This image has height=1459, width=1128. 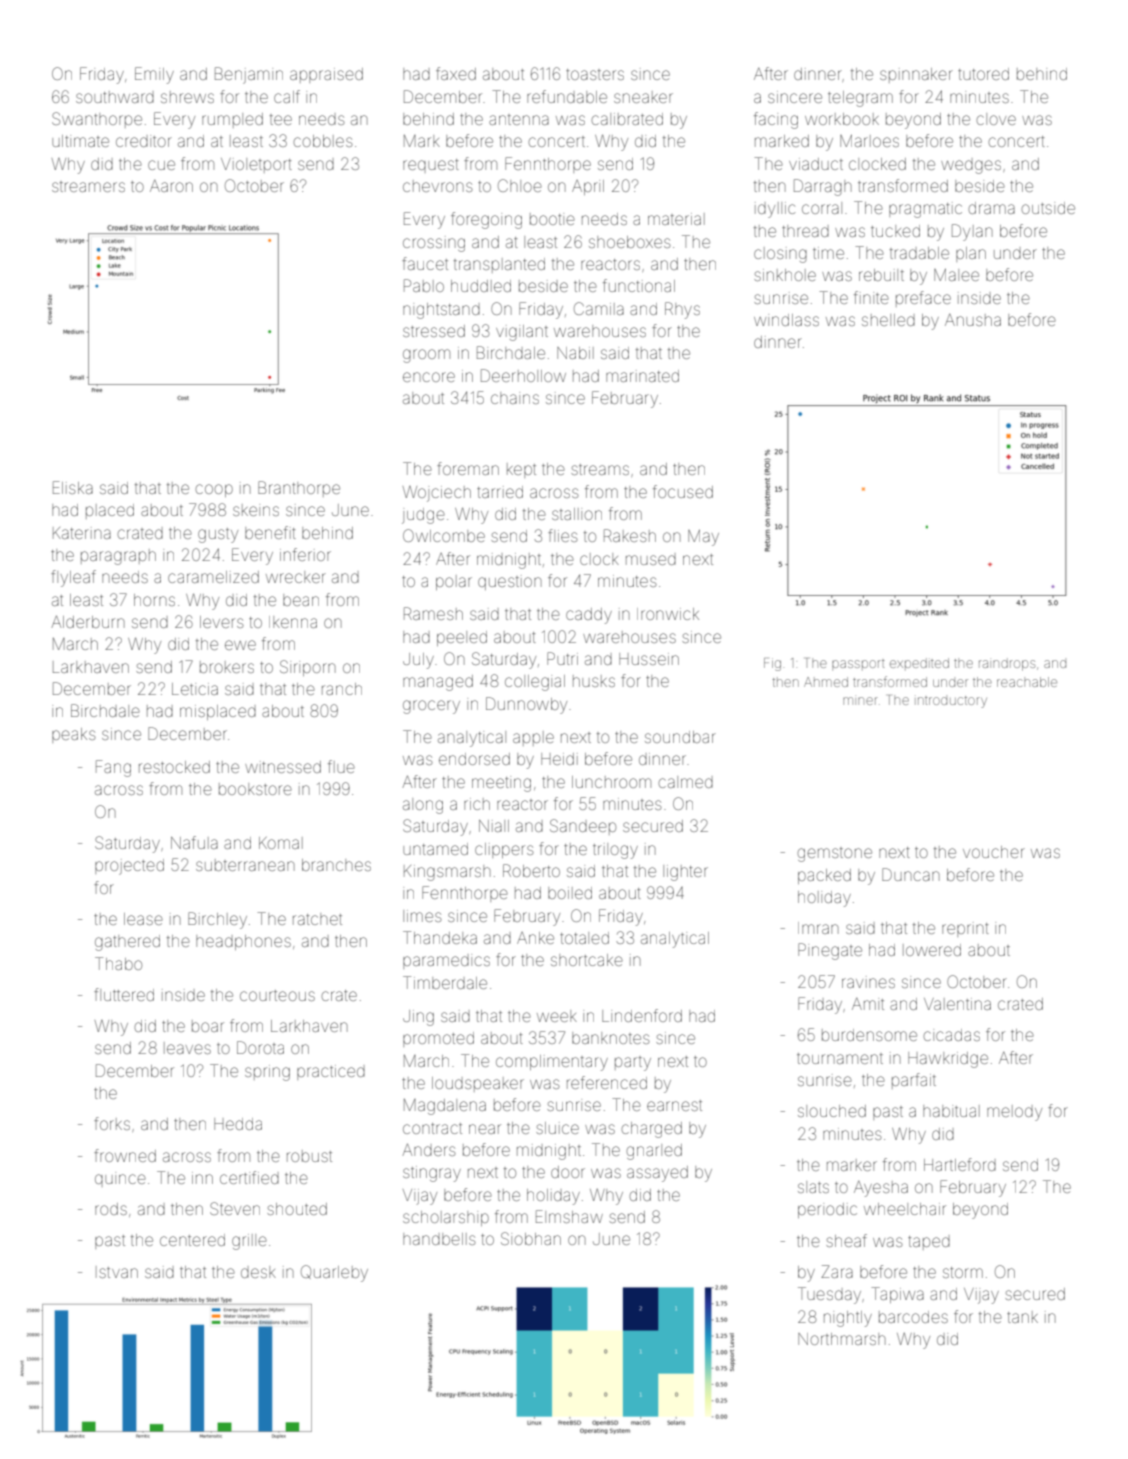 What do you see at coordinates (429, 377) in the image?
I see `encore` at bounding box center [429, 377].
